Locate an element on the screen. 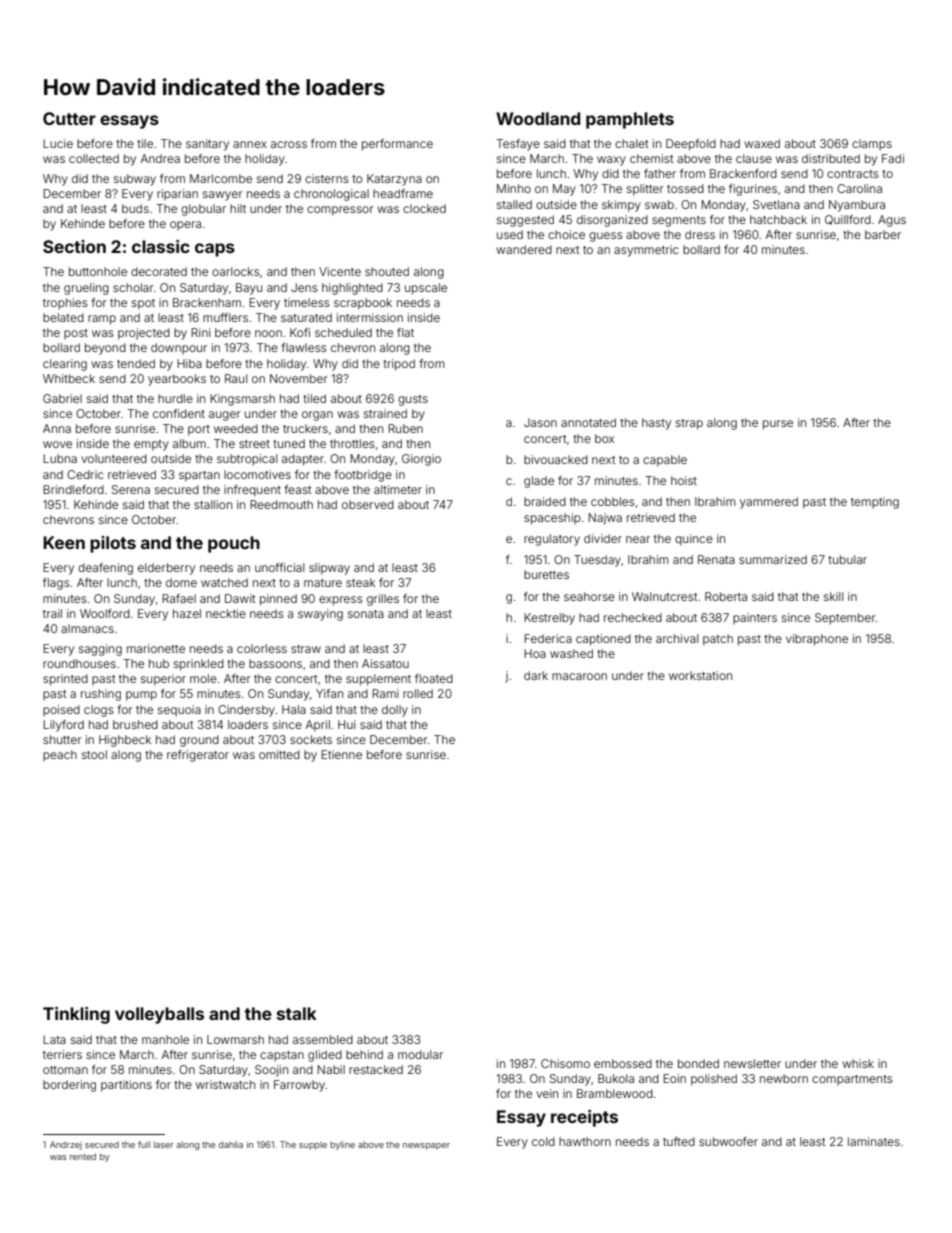  Minho is located at coordinates (514, 188).
